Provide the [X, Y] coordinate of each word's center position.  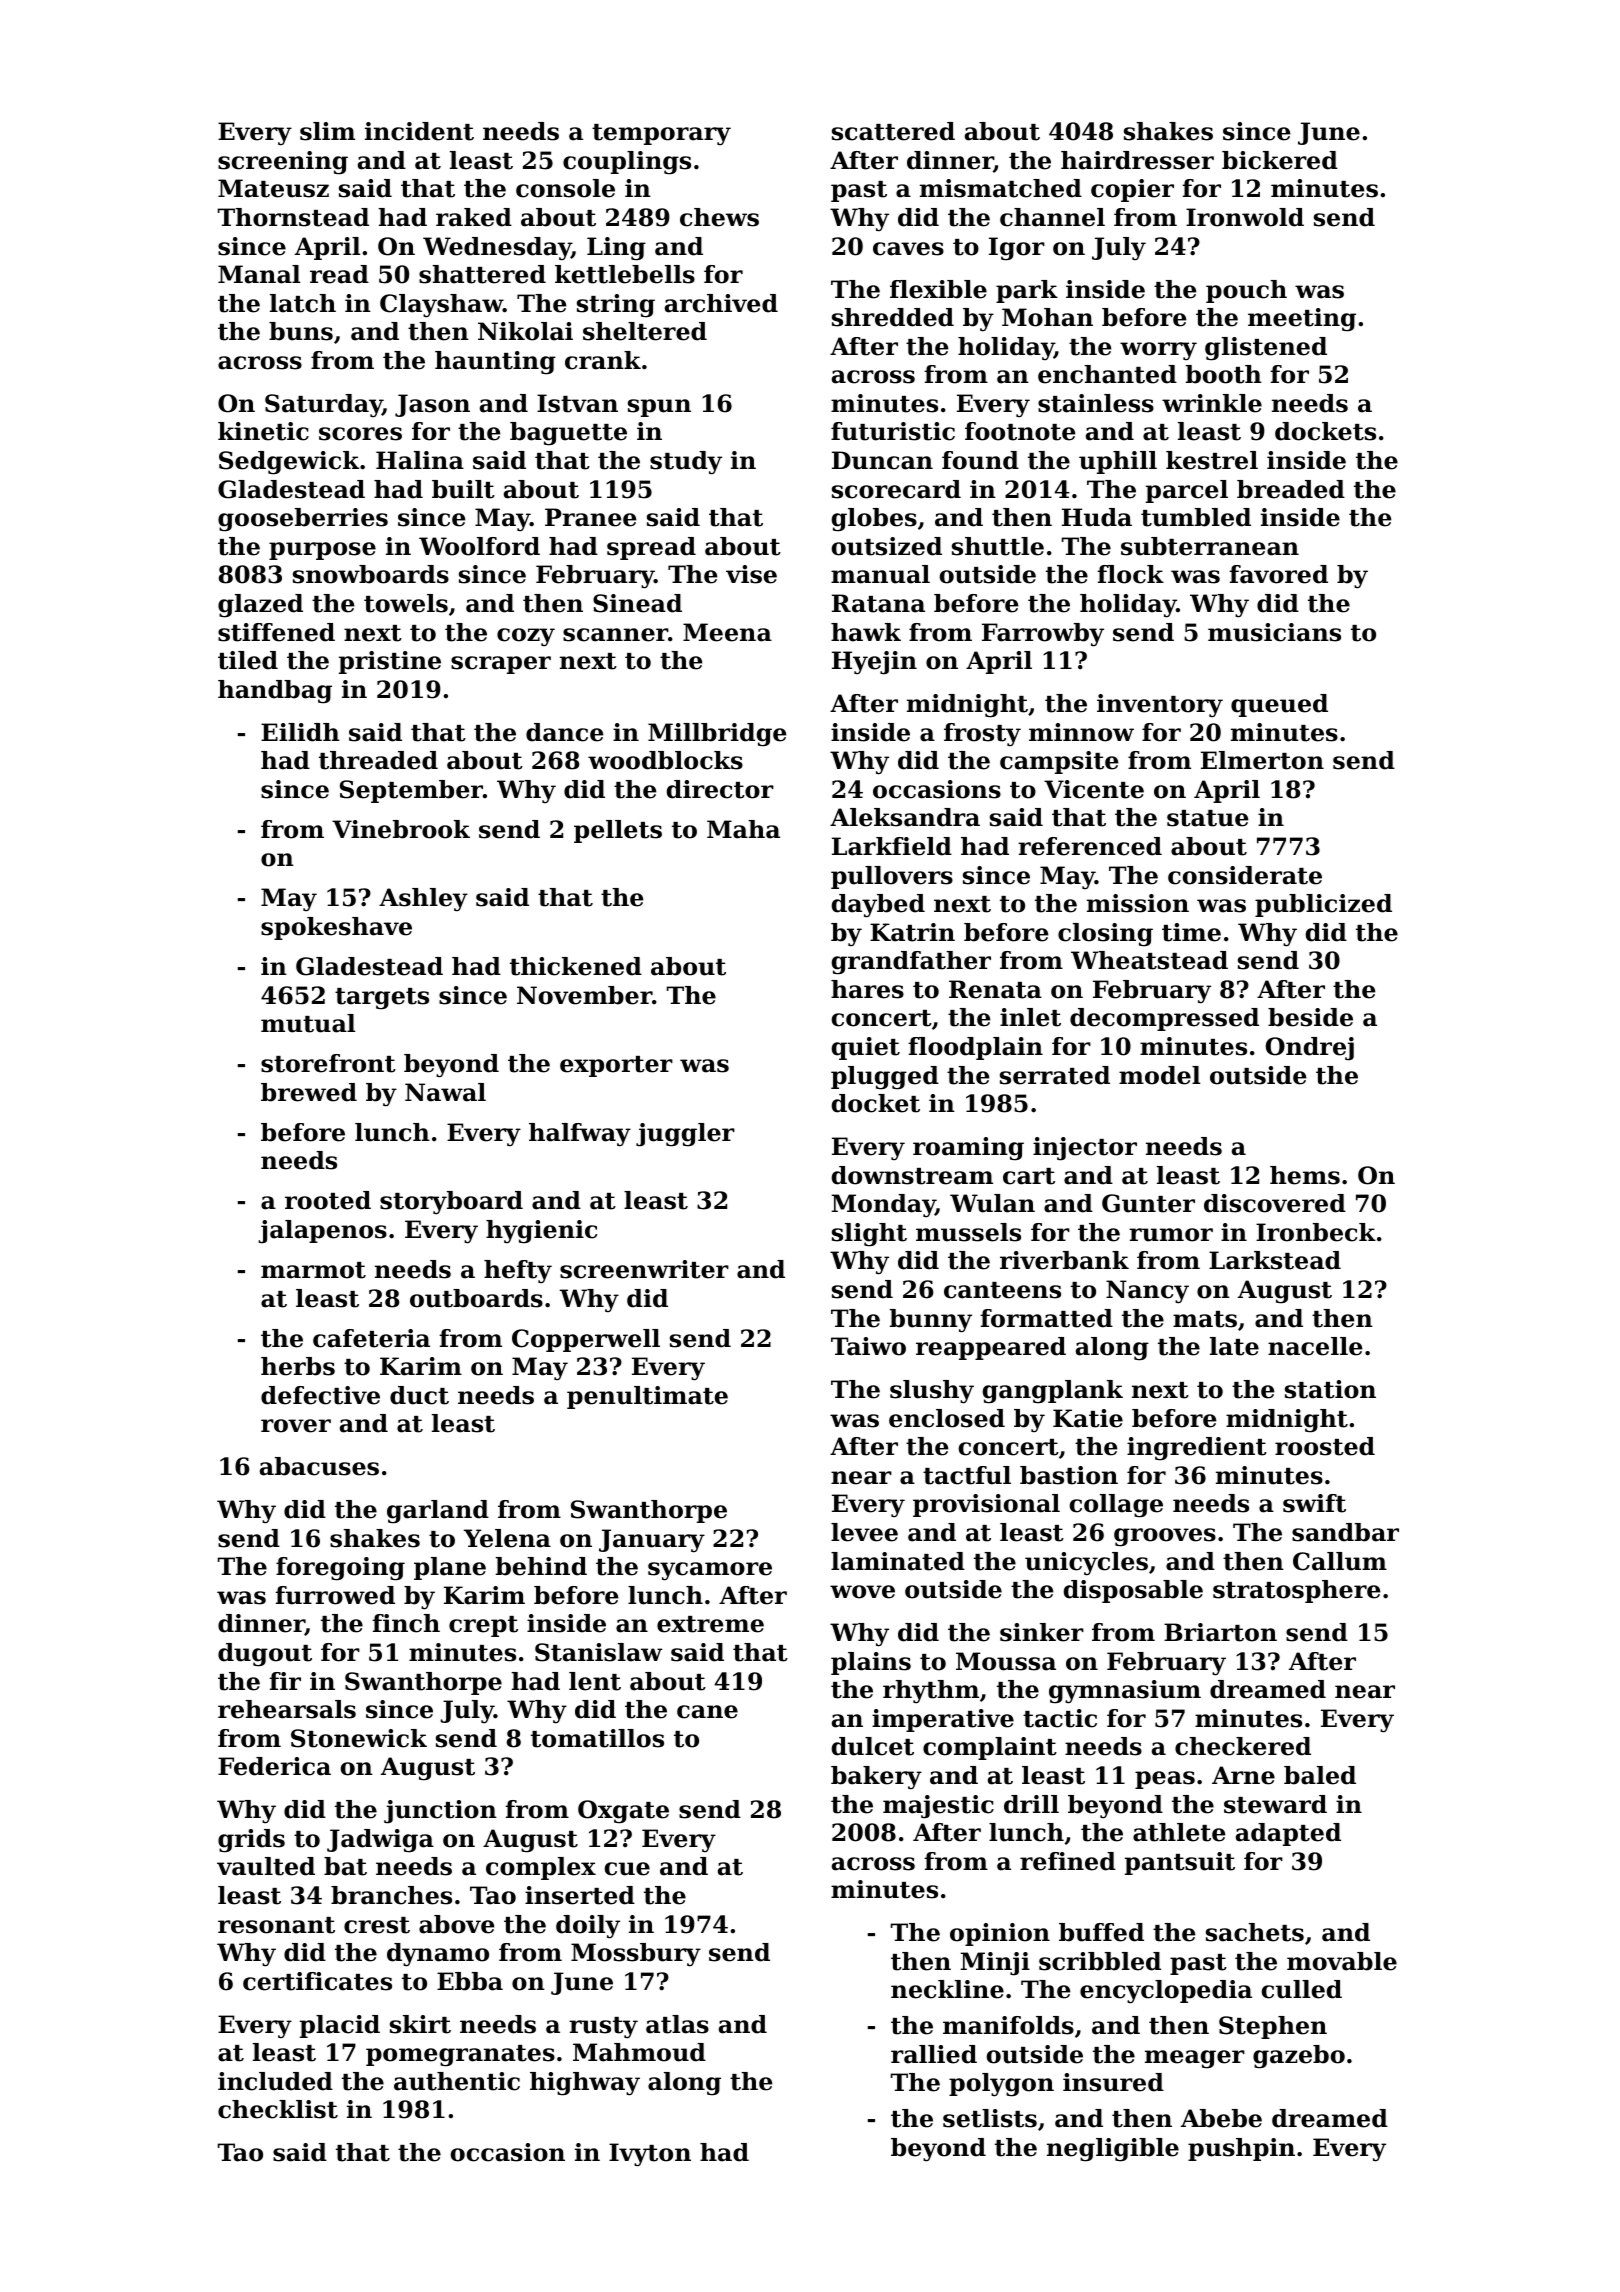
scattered [893, 131]
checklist [278, 2109]
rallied [934, 2054]
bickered [1280, 160]
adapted [1288, 1834]
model [1159, 1075]
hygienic [542, 1232]
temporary [661, 134]
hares [867, 989]
